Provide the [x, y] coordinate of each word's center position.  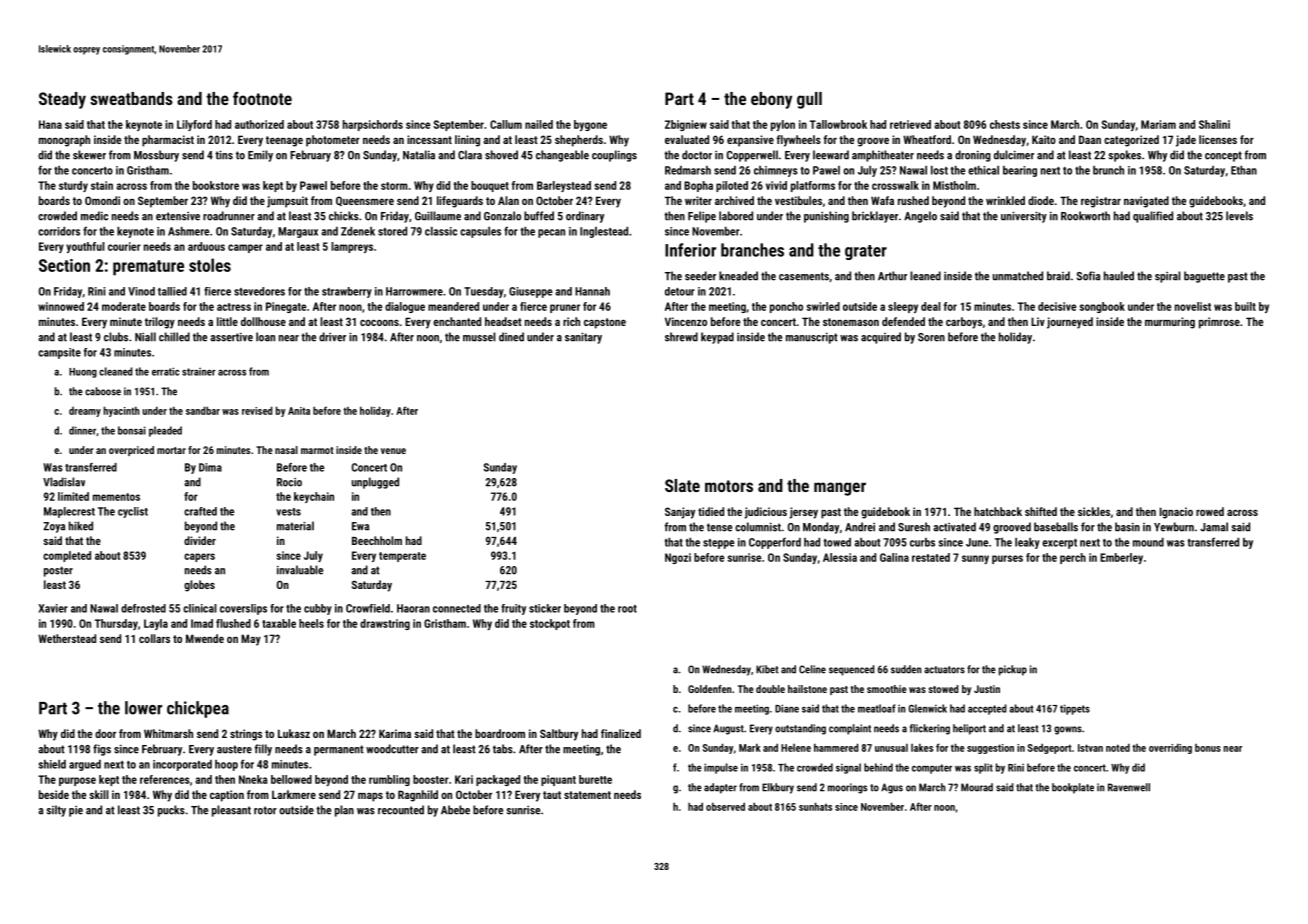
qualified [1153, 217]
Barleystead [564, 186]
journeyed [1070, 323]
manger [840, 489]
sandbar [203, 410]
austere [234, 749]
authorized [259, 124]
